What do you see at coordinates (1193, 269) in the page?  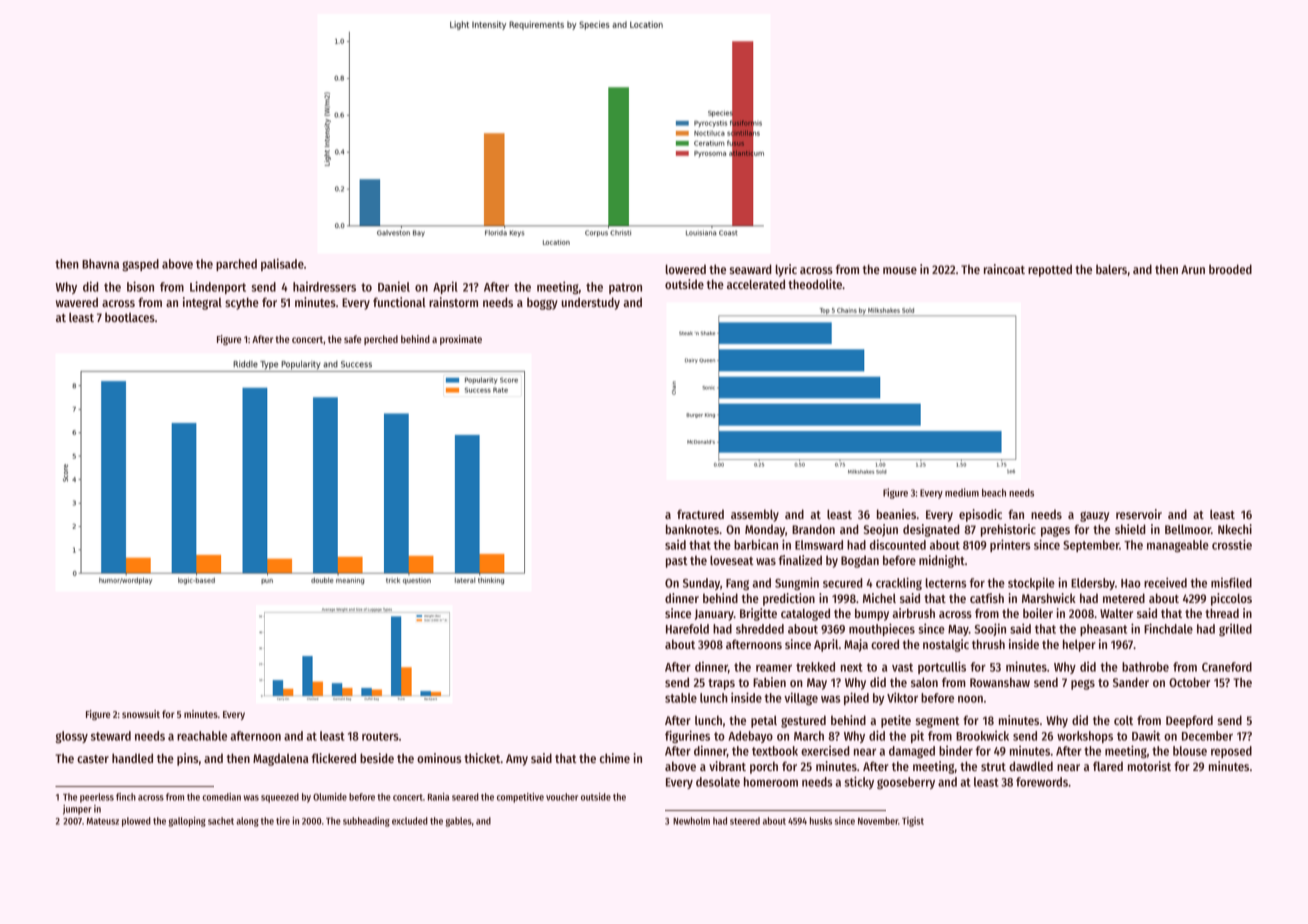 I see `Arun` at bounding box center [1193, 269].
